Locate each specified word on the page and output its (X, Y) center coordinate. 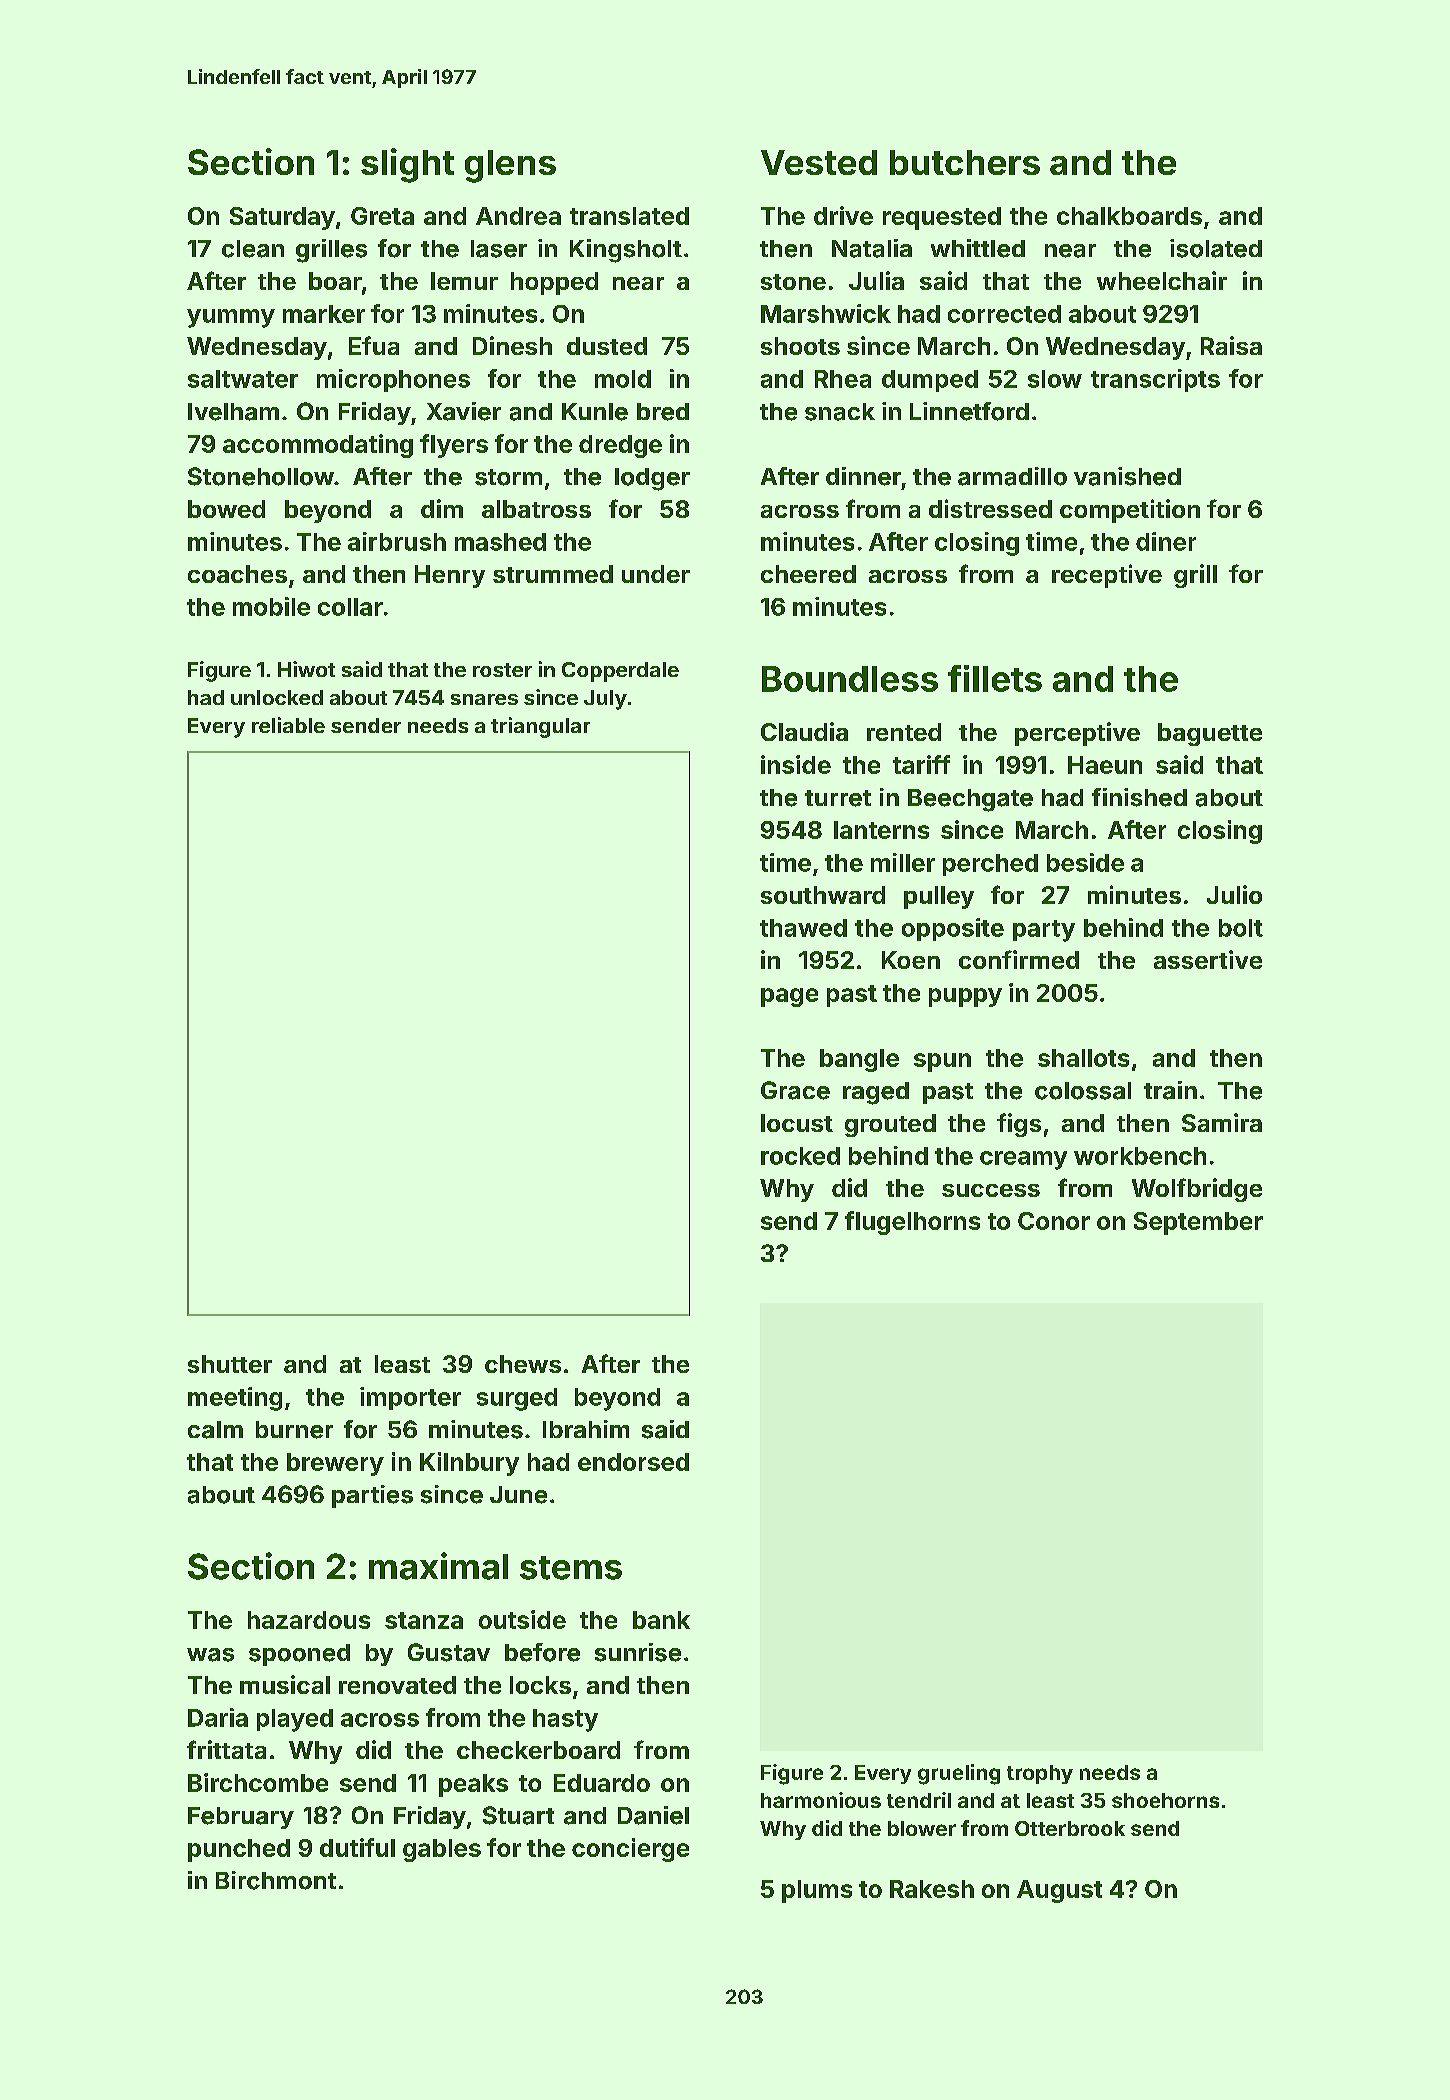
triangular (540, 727)
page (789, 997)
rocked (800, 1156)
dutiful (357, 1847)
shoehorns (1165, 1800)
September (1198, 1223)
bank (661, 1620)
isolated (1216, 248)
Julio (1234, 894)
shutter (230, 1364)
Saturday (282, 218)
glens (510, 166)
